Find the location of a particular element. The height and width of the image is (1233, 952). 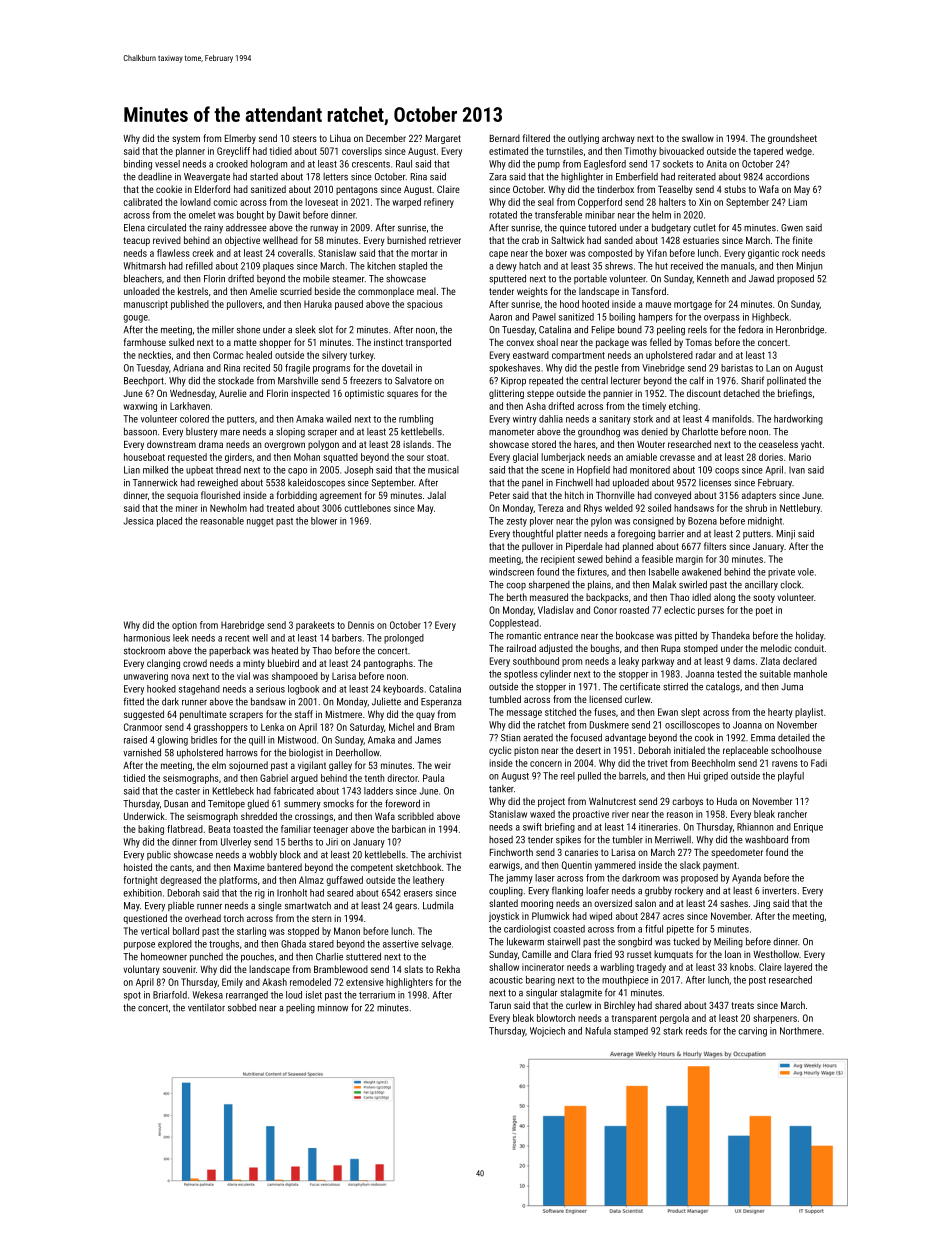

drama is located at coordinates (211, 444).
